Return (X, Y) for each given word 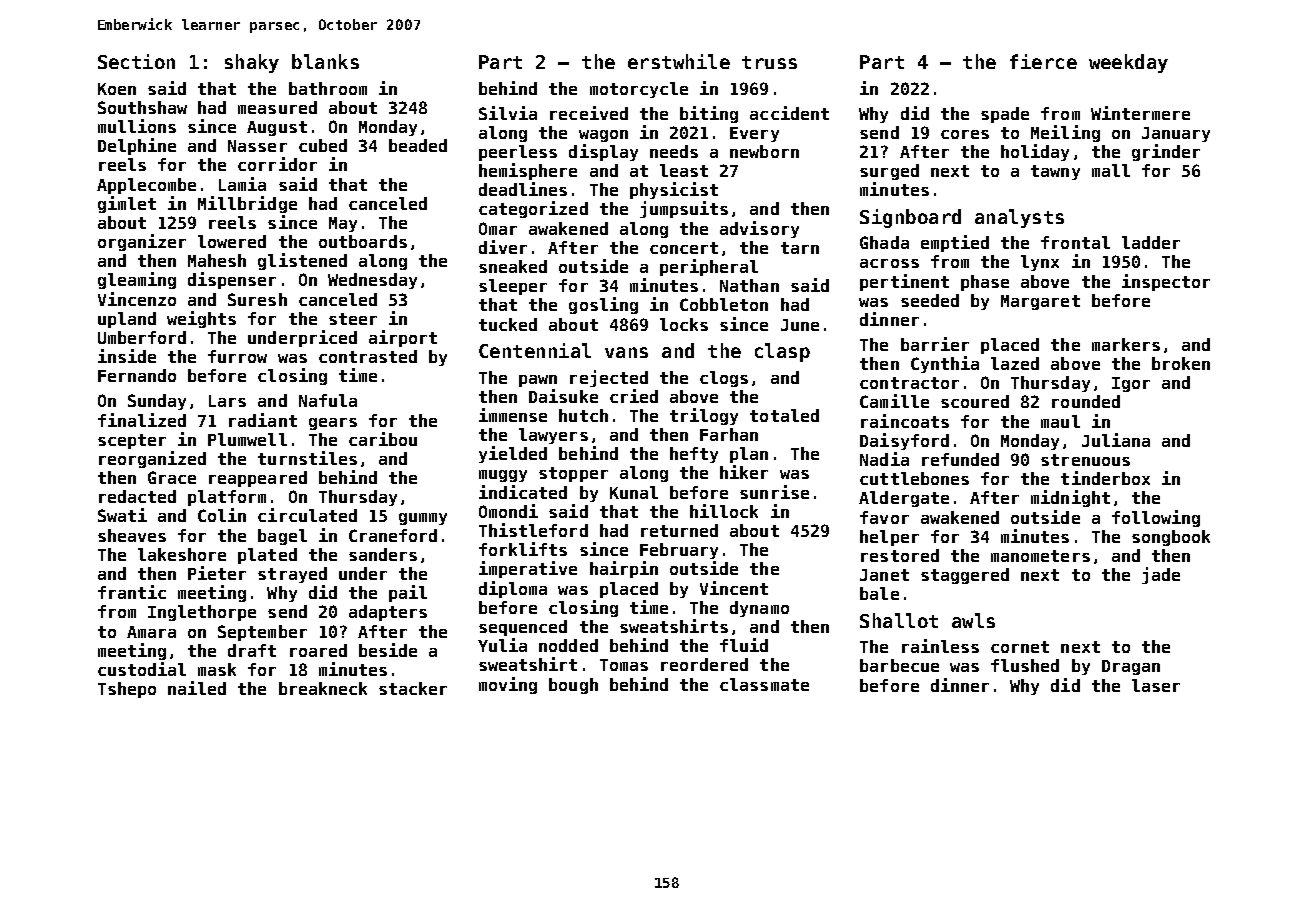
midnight (1070, 498)
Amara (151, 632)
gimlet (127, 204)
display (603, 152)
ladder (1151, 242)
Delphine (137, 146)
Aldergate (904, 499)
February (679, 551)
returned (679, 530)
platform (227, 498)
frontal (1075, 242)
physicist (674, 190)
